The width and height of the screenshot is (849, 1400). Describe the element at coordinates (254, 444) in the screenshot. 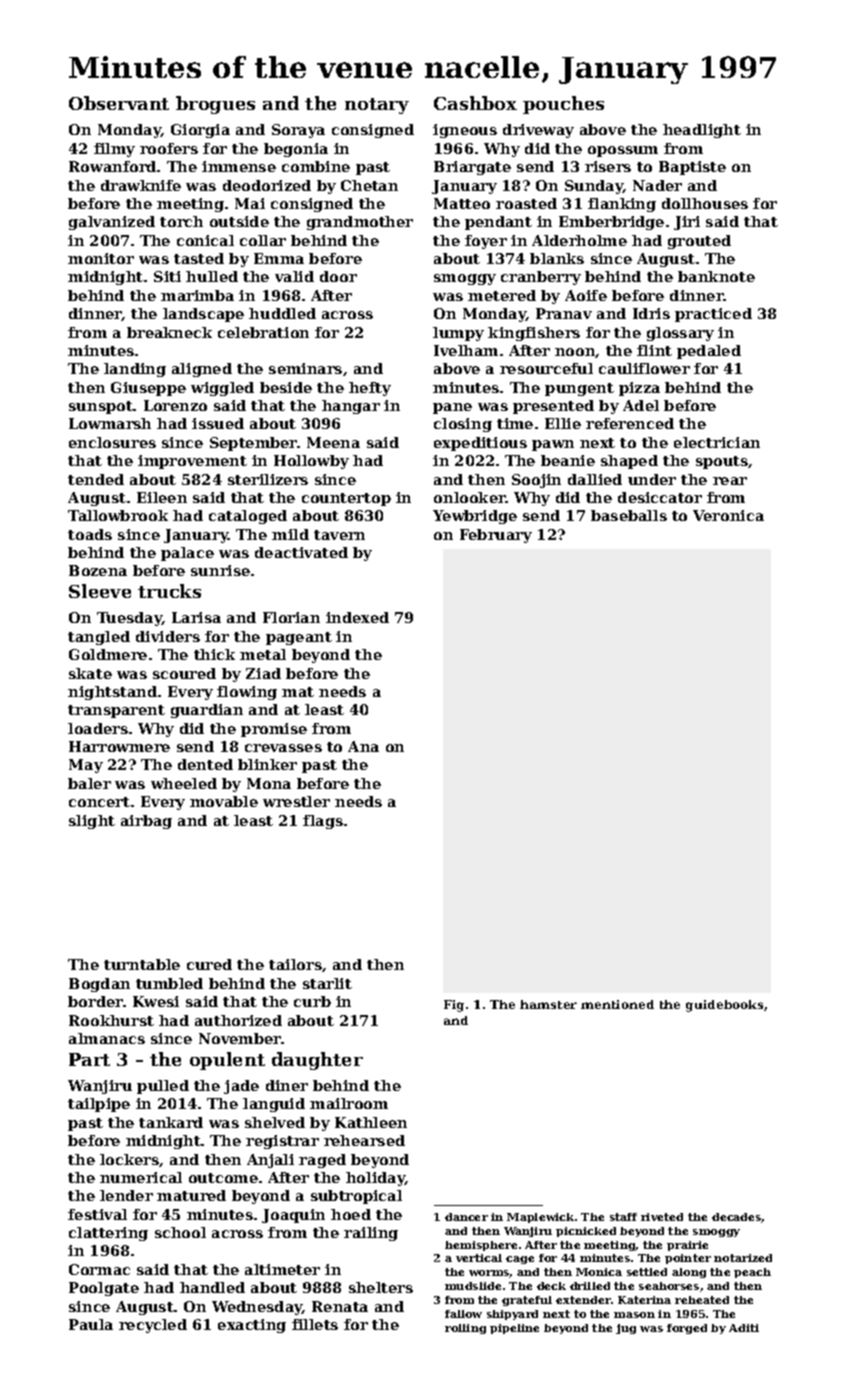

I see `September` at that location.
